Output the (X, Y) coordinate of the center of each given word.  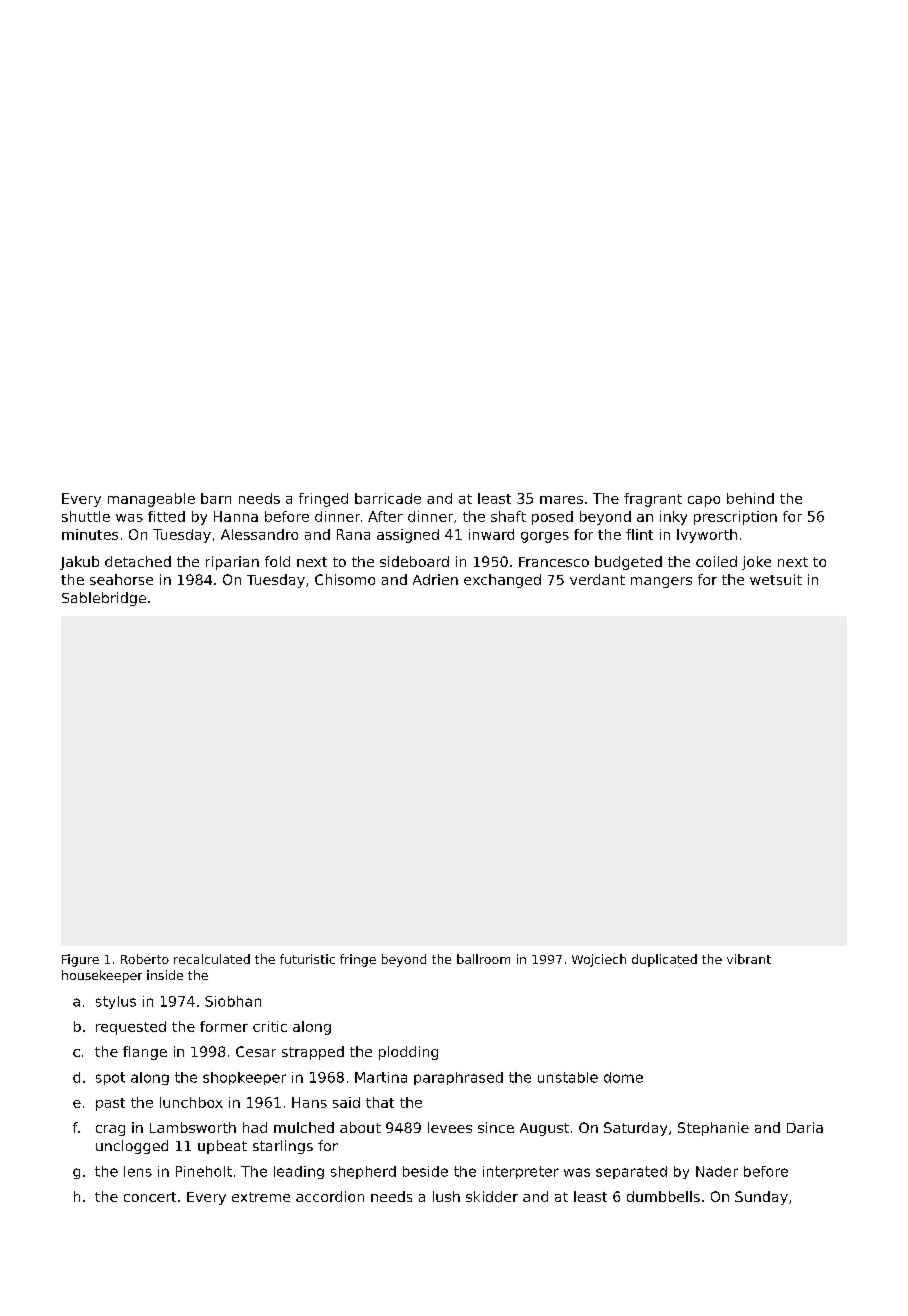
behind (750, 498)
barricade (388, 498)
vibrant (749, 959)
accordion (330, 1196)
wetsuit (776, 579)
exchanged (502, 581)
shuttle (86, 516)
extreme (261, 1197)
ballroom (483, 959)
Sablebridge (104, 599)
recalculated (212, 959)
